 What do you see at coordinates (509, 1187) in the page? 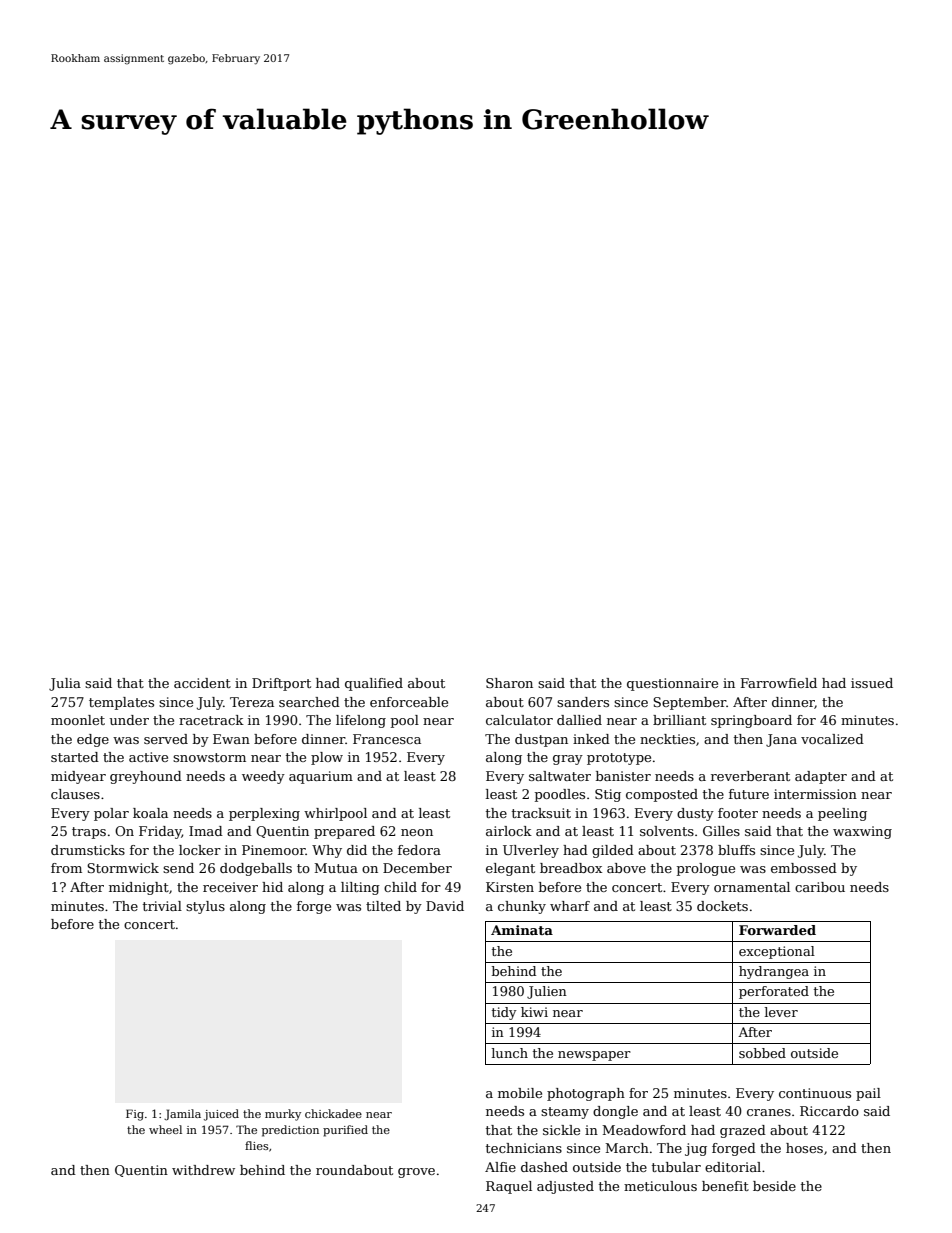
I see `Raquel` at bounding box center [509, 1187].
